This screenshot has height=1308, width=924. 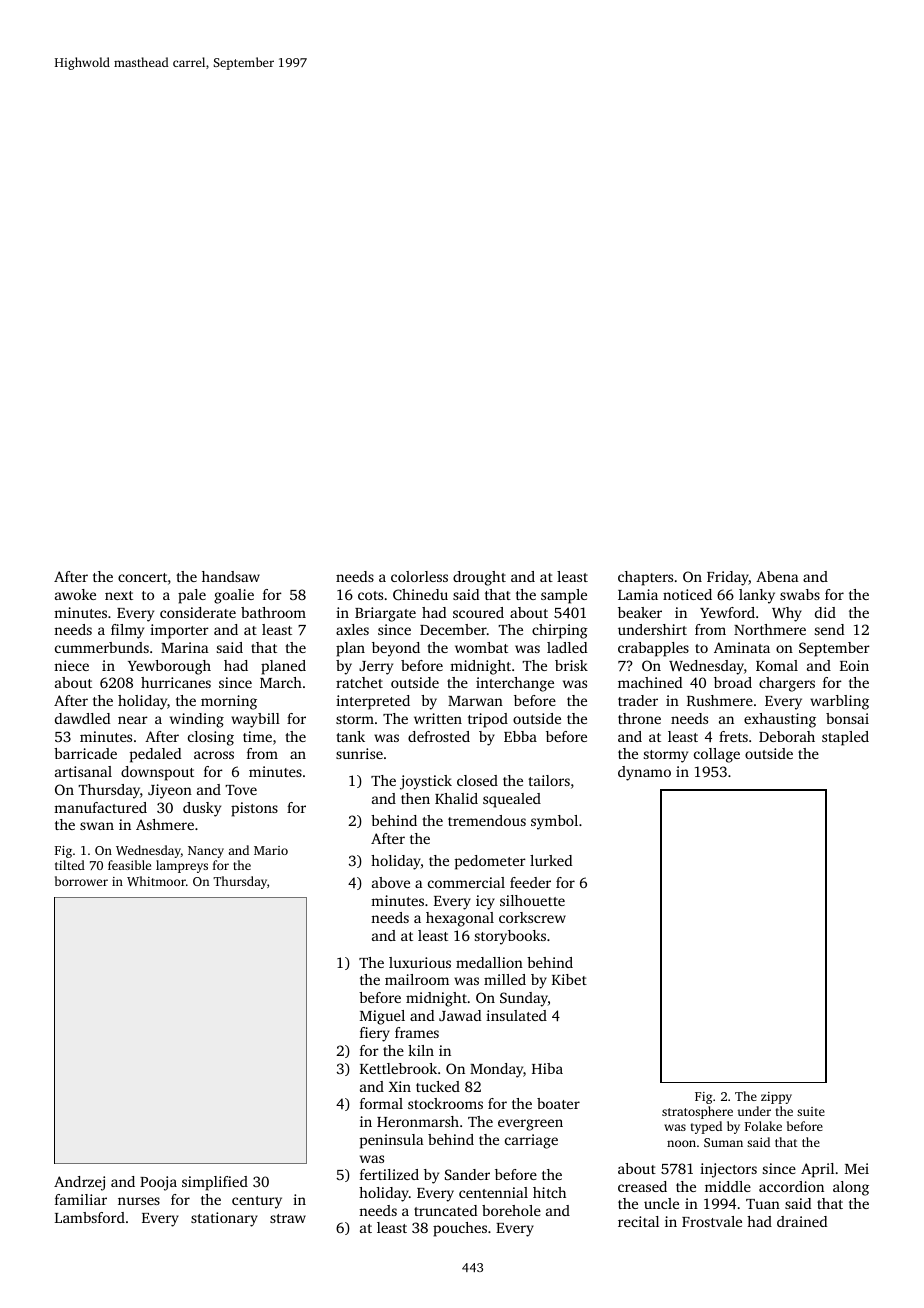 What do you see at coordinates (142, 577) in the screenshot?
I see `concert` at bounding box center [142, 577].
